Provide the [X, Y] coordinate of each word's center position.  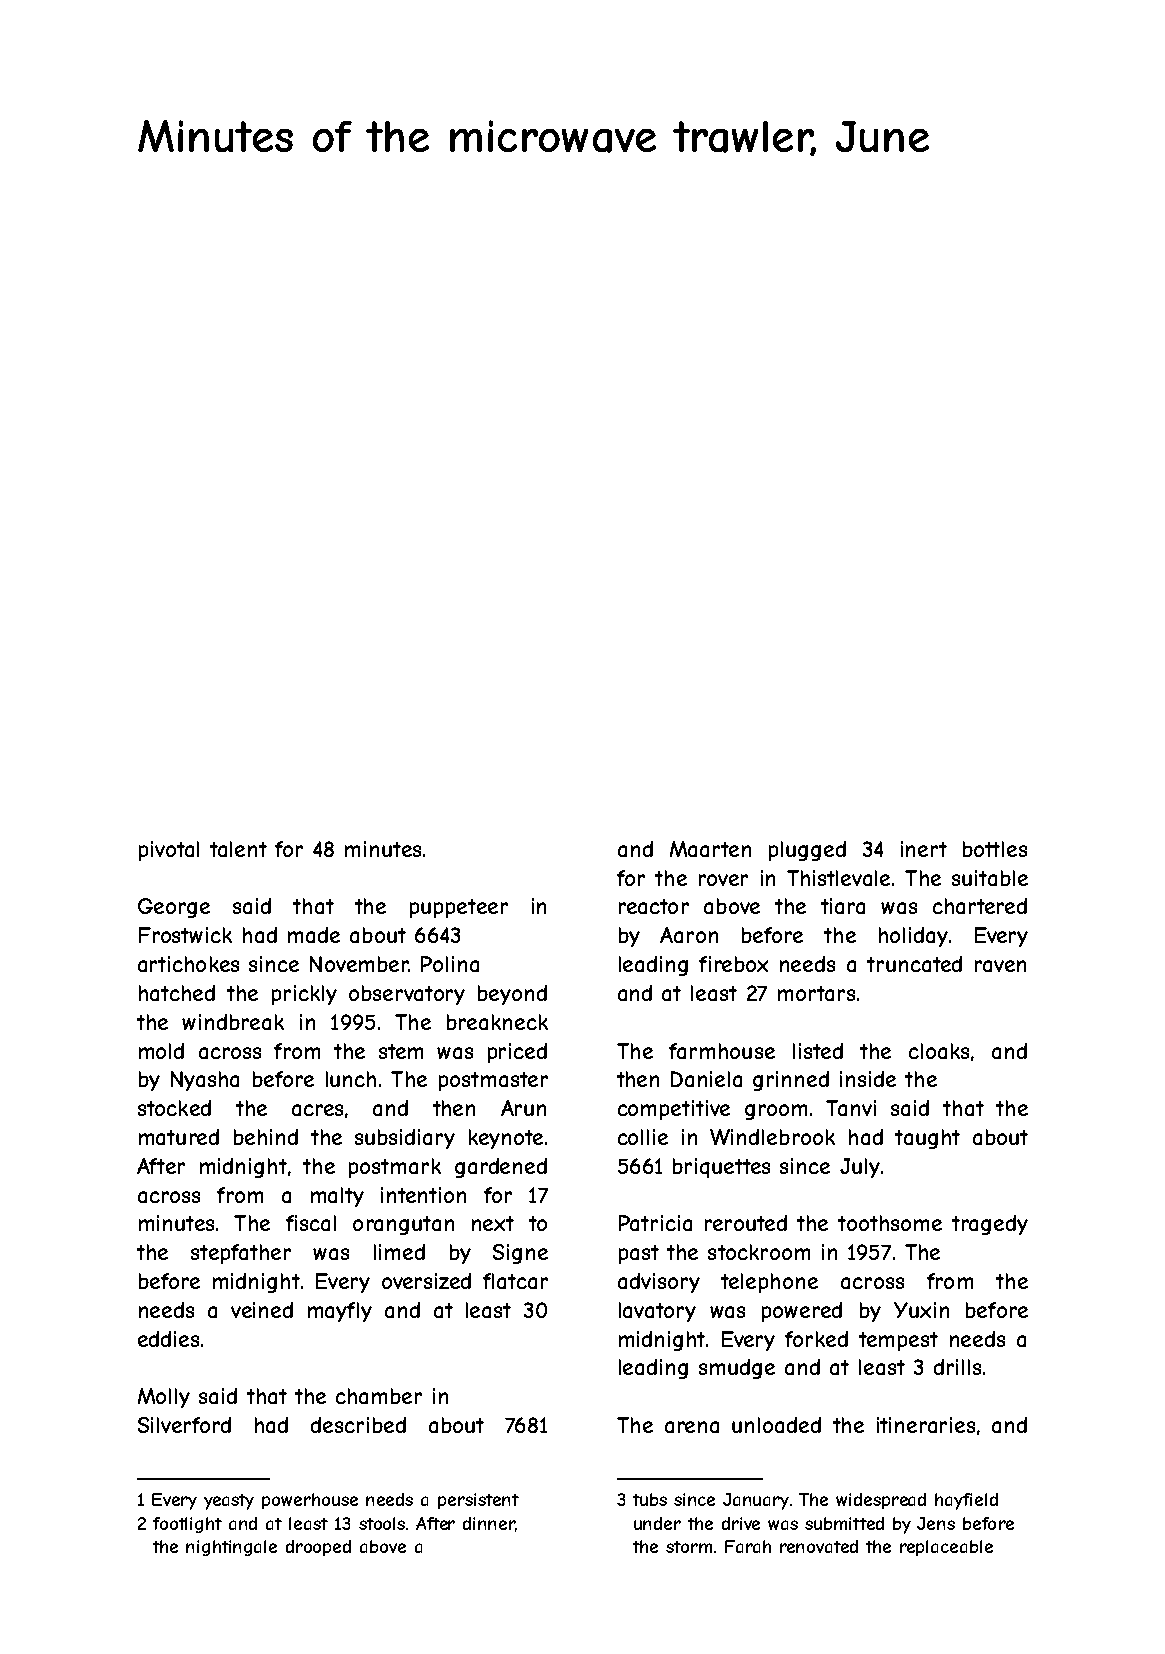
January [756, 1501]
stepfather [241, 1254]
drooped [318, 1548]
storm [689, 1547]
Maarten [710, 849]
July [860, 1168]
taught [927, 1139]
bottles [995, 849]
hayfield [966, 1501]
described [358, 1425]
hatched [177, 993]
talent [238, 849]
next [493, 1223]
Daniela [706, 1079]
